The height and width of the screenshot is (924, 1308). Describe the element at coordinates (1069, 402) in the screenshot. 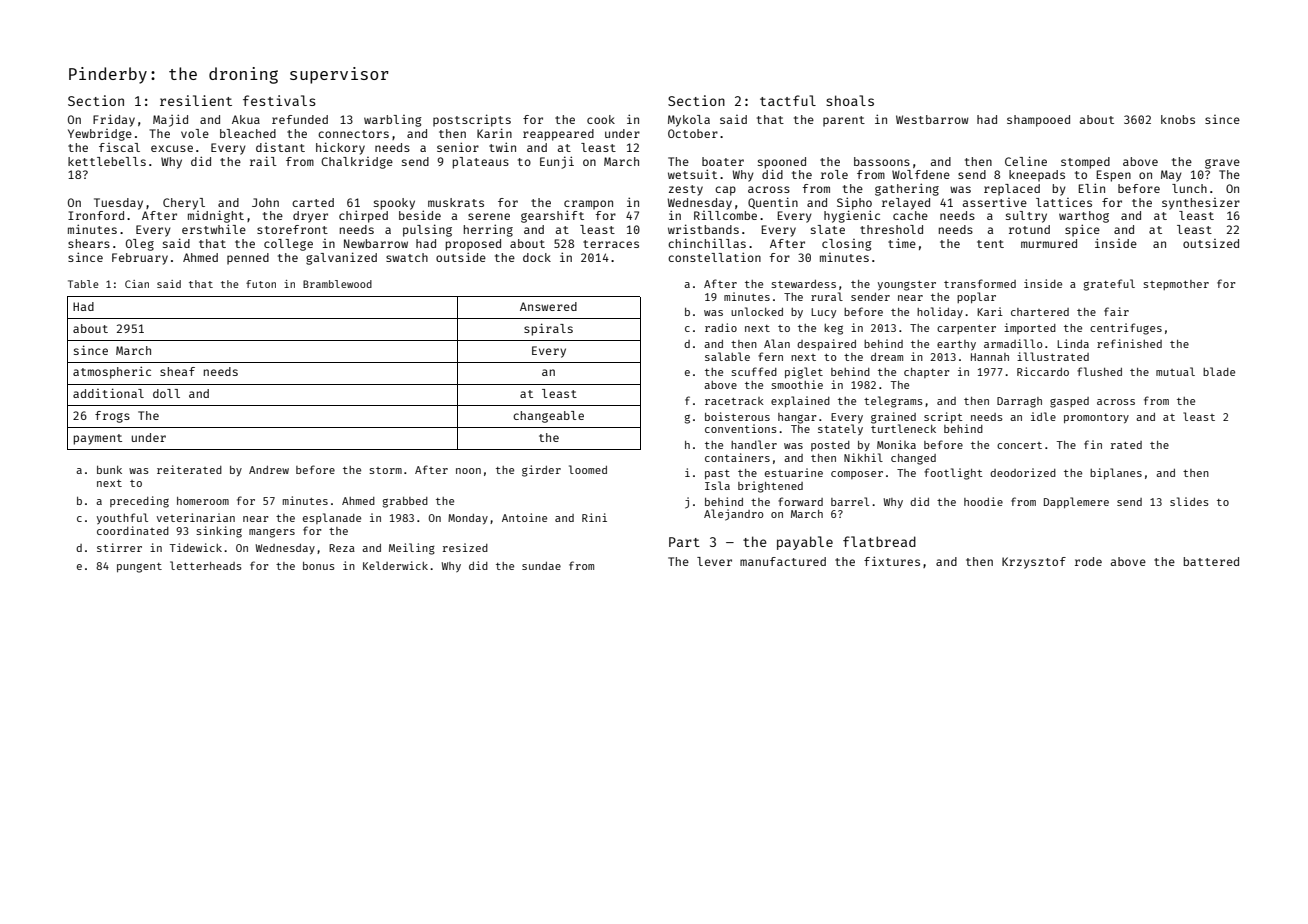

I see `gasped` at that location.
